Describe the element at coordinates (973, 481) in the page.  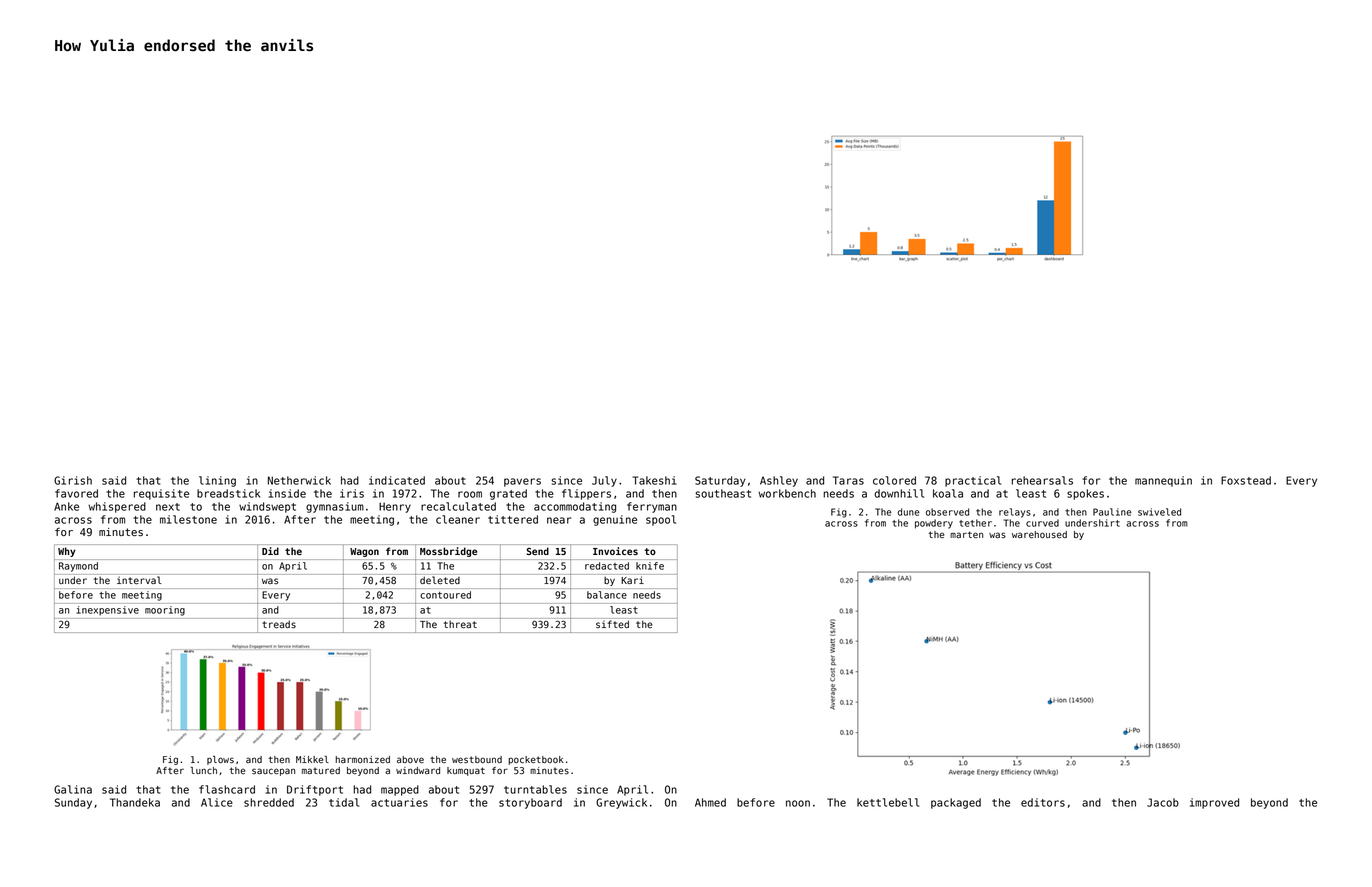
I see `practical` at that location.
